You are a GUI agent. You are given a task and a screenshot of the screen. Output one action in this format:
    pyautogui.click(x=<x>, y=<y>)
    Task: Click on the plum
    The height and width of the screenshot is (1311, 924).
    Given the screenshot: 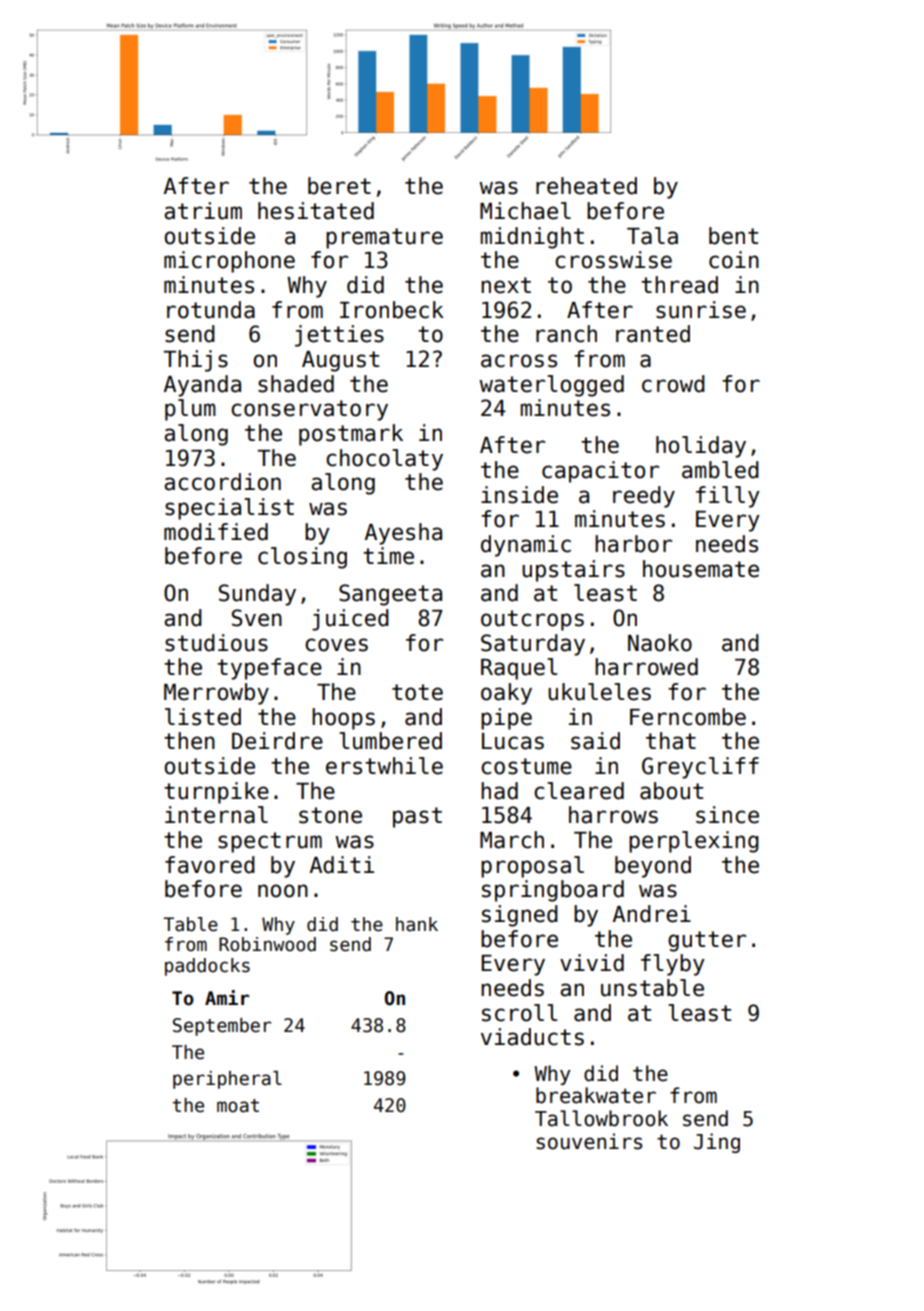 What is the action you would take?
    pyautogui.click(x=190, y=410)
